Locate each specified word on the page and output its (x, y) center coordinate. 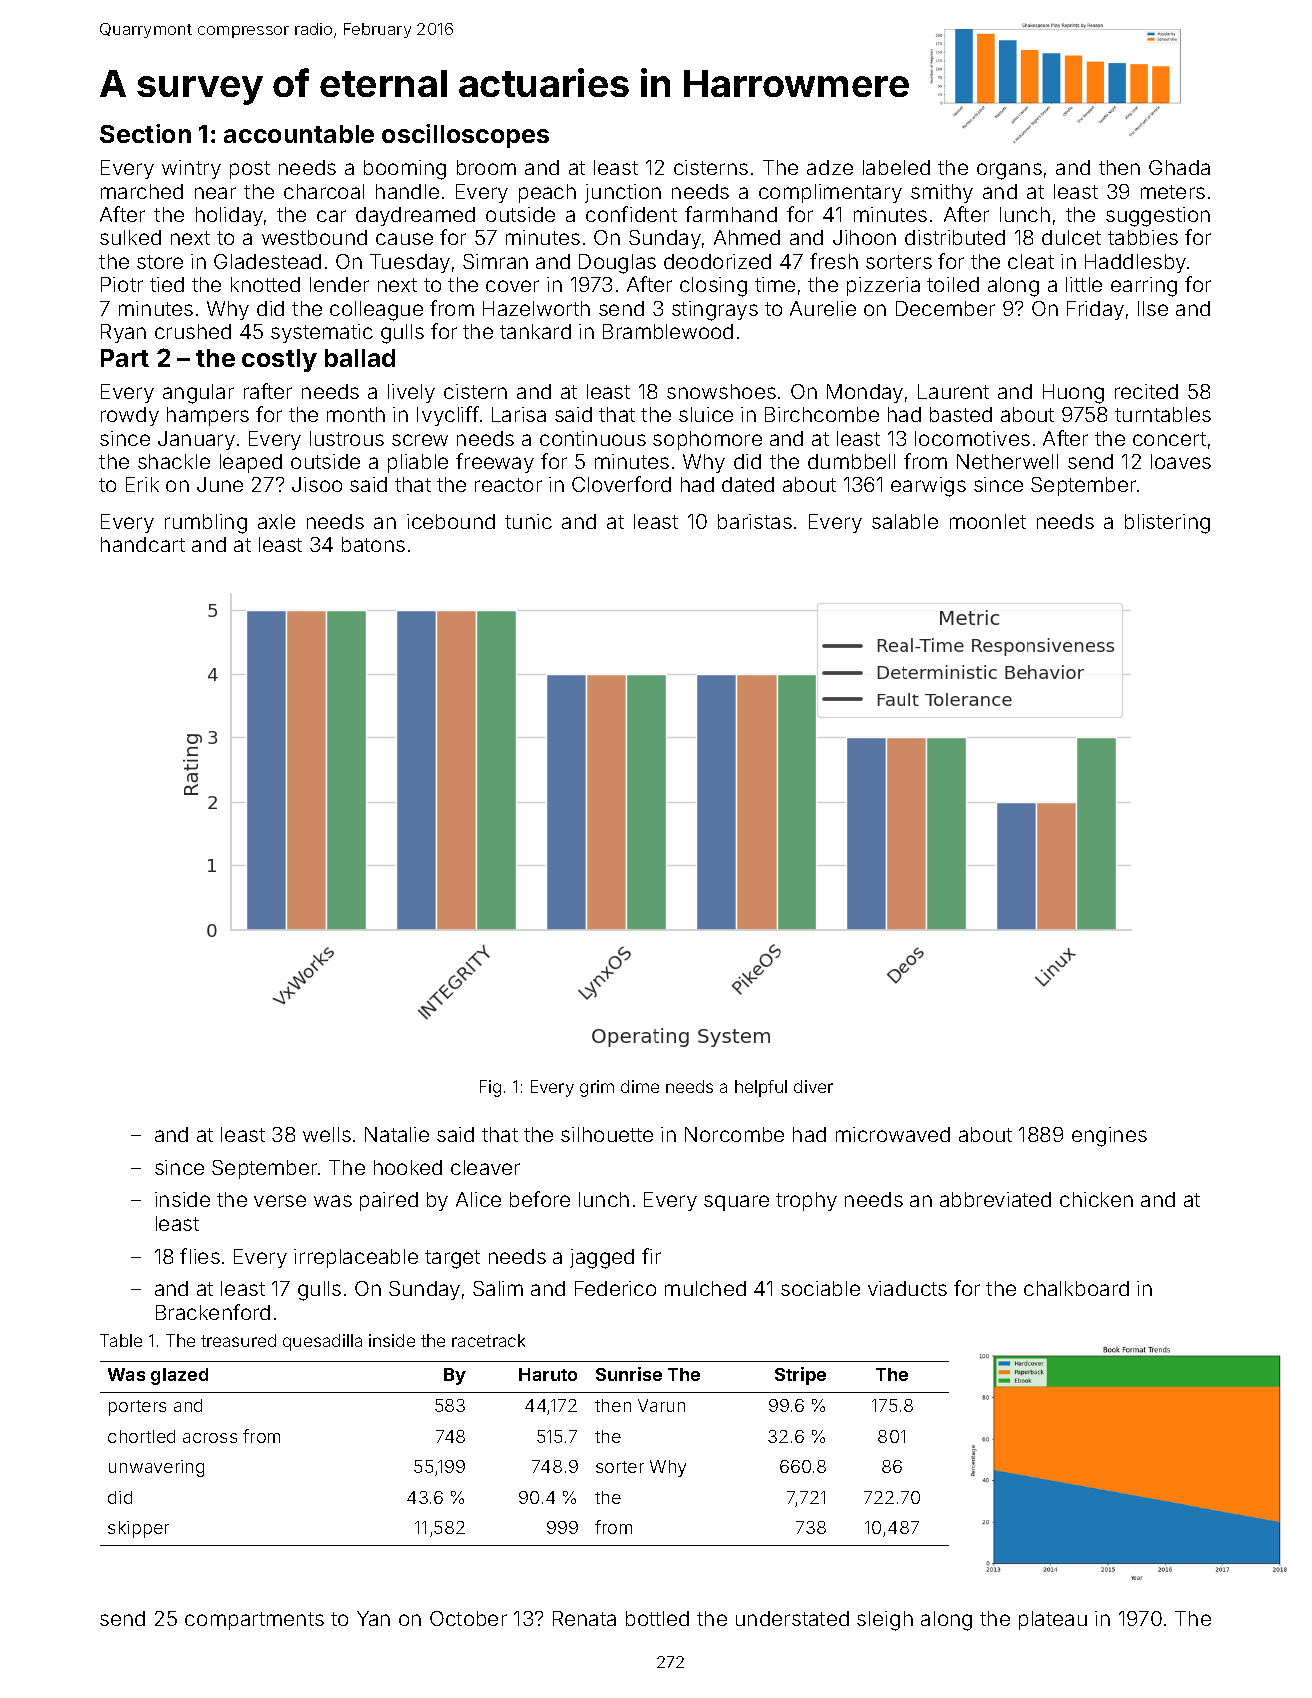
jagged (602, 1259)
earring (1144, 287)
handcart (143, 544)
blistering (1167, 524)
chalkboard (1076, 1288)
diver (813, 1086)
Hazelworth (536, 308)
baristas (755, 521)
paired (389, 1201)
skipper (138, 1529)
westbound (314, 237)
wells (327, 1134)
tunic (528, 521)
